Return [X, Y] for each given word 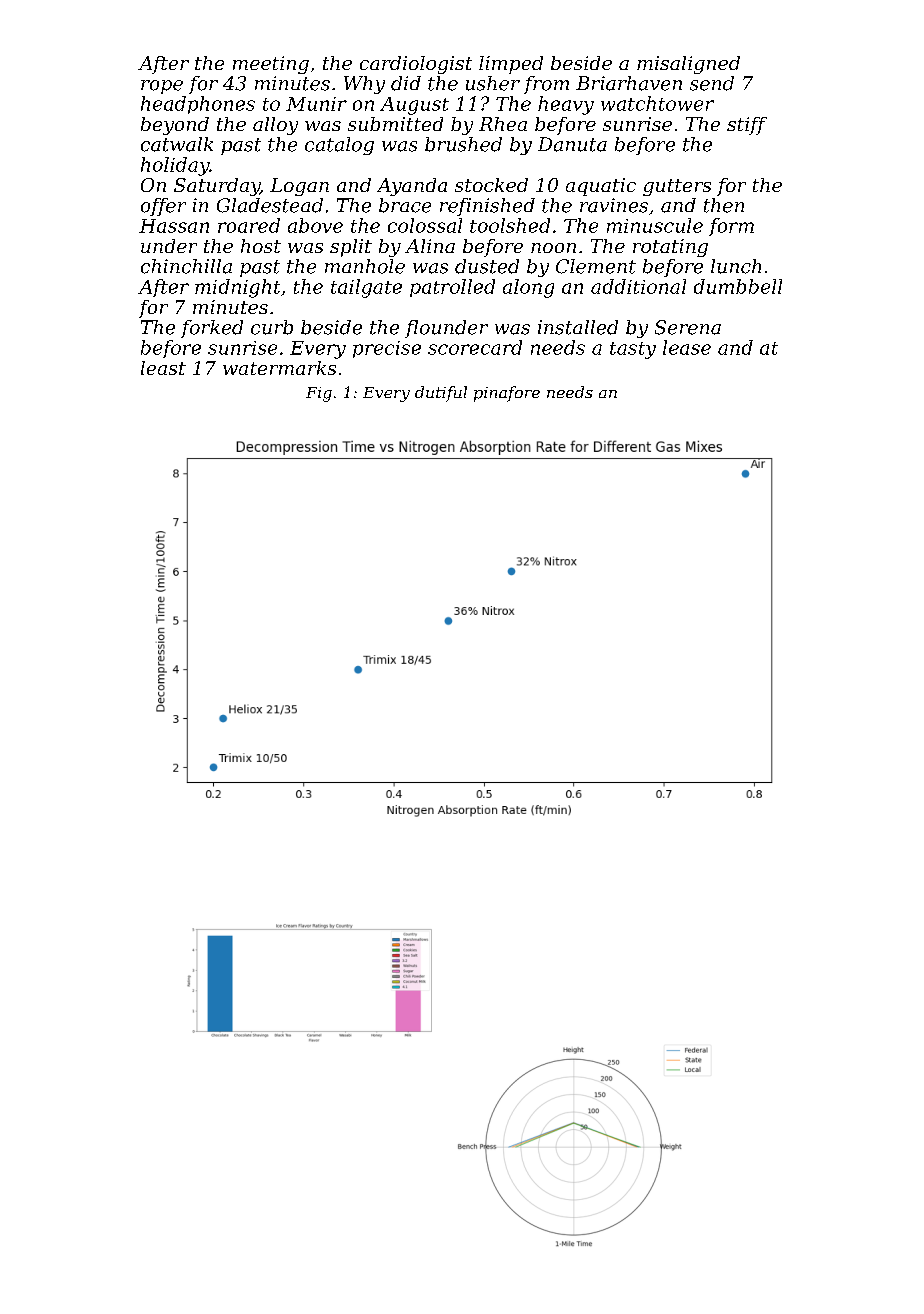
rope [162, 87]
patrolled [452, 288]
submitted [395, 124]
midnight [237, 288]
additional [638, 286]
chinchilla [186, 266]
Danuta [572, 144]
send [712, 83]
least [163, 368]
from [546, 85]
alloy [275, 126]
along [528, 288]
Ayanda [412, 187]
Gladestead [270, 205]
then [724, 205]
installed [578, 327]
